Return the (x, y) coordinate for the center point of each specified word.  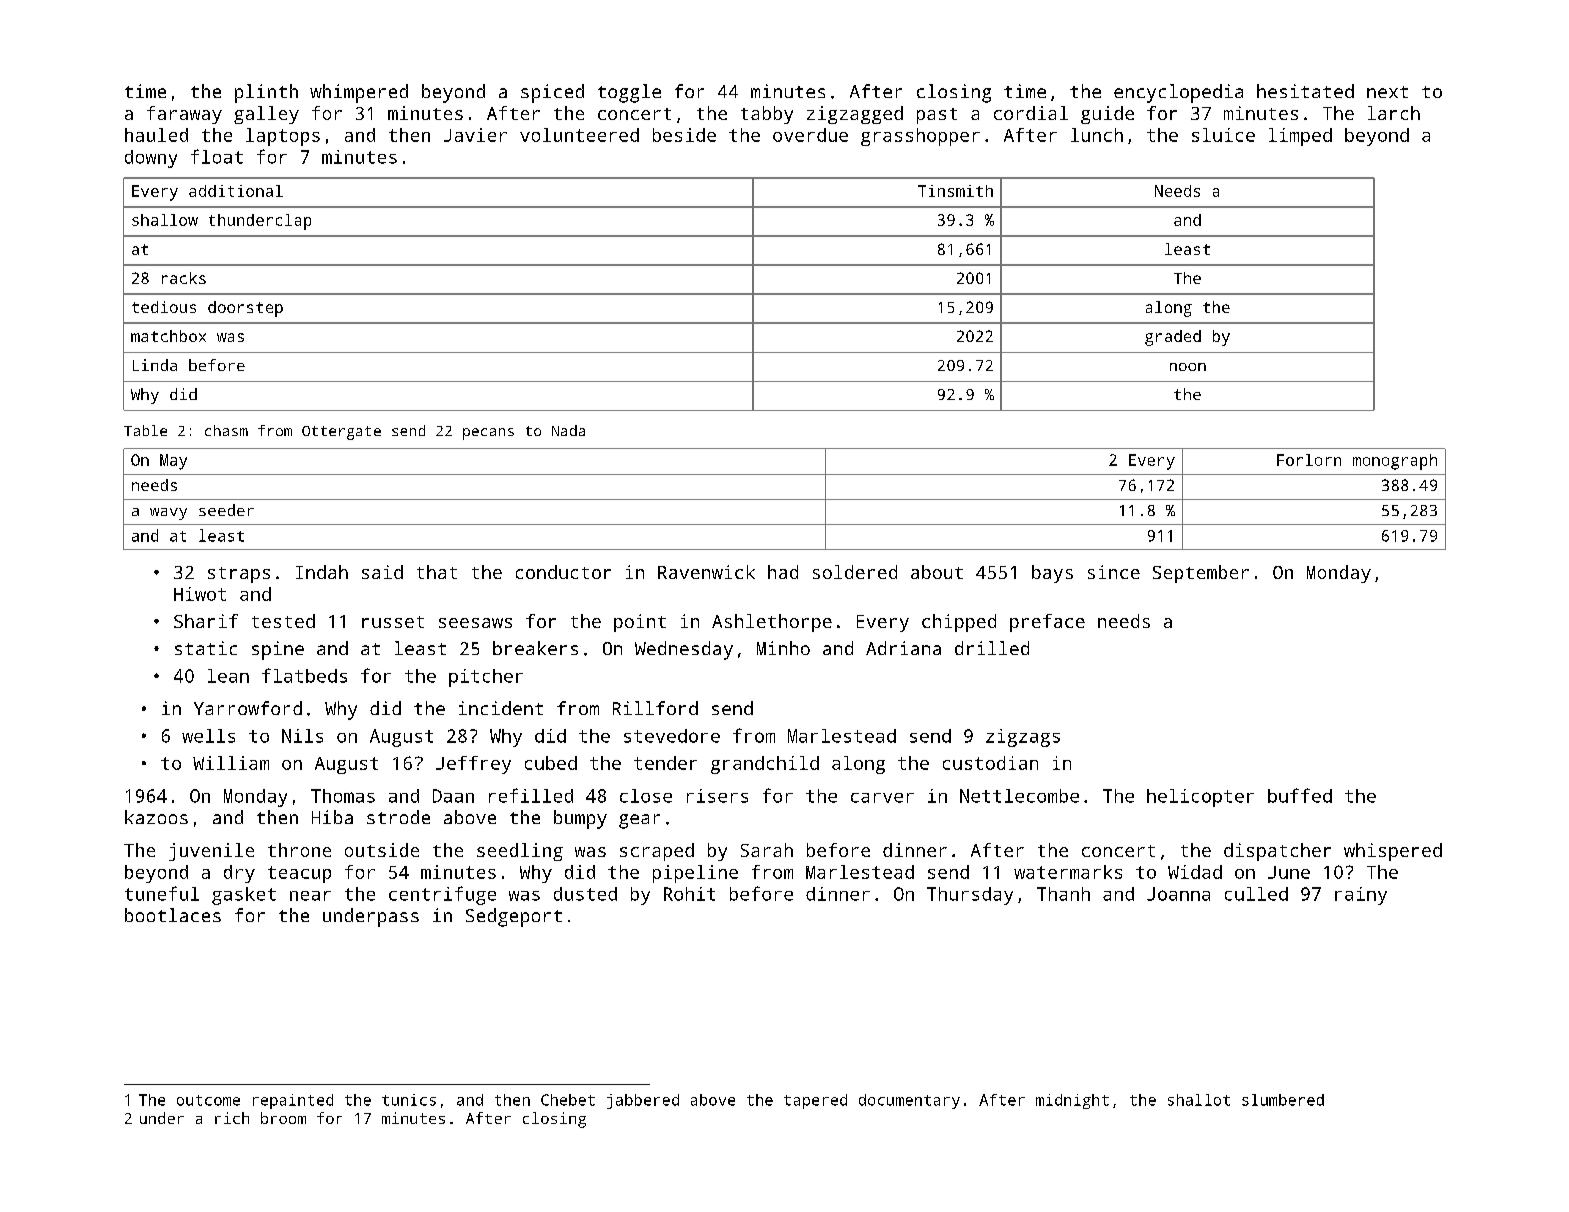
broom (283, 1118)
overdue (810, 135)
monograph (1395, 462)
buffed (1300, 795)
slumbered (1283, 1100)
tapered (815, 1101)
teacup (299, 874)
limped (1300, 137)
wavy (168, 514)
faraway (184, 115)
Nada (568, 430)
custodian (990, 763)
